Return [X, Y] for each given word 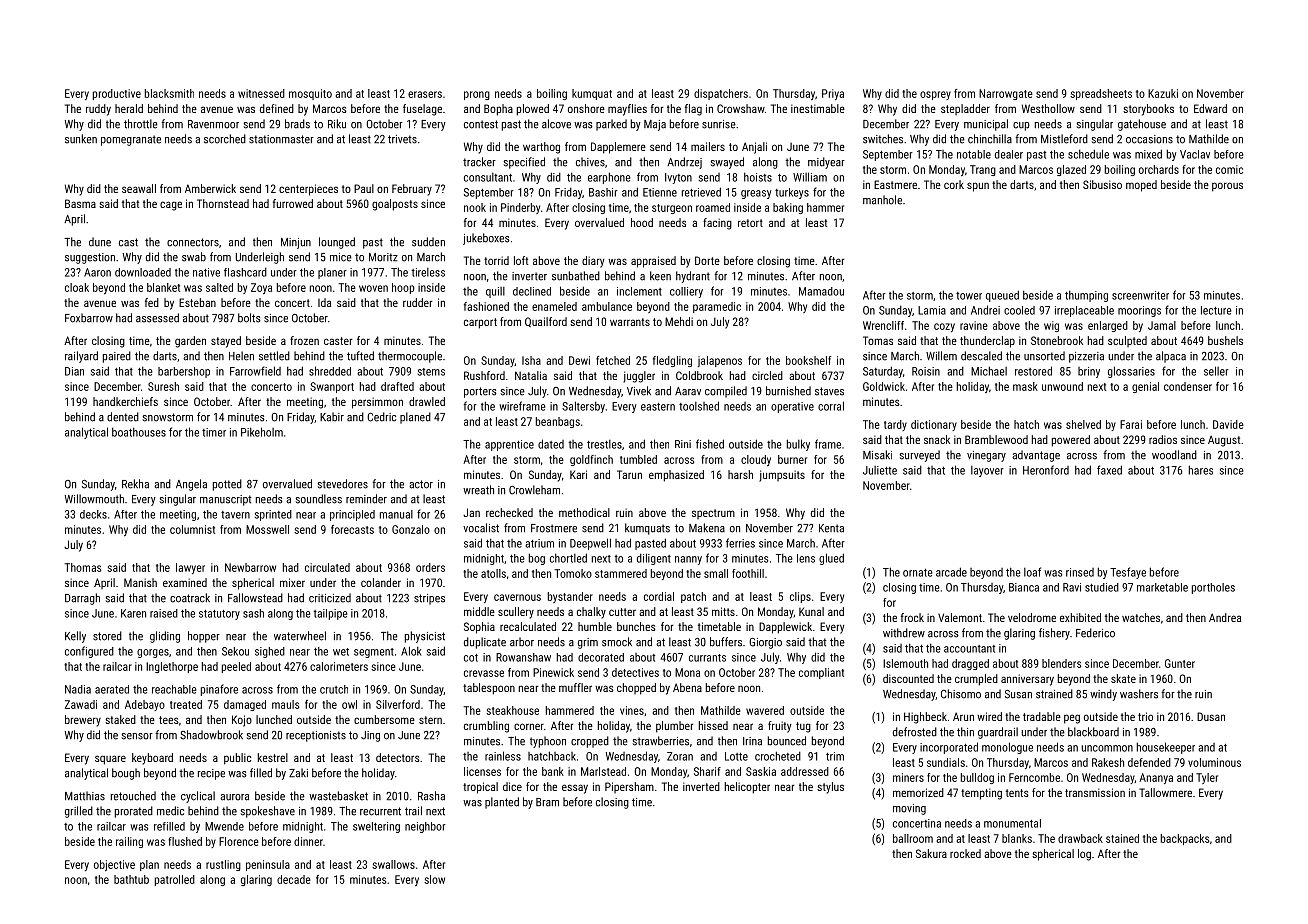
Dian [74, 371]
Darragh [82, 599]
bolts [249, 318]
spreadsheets [1101, 94]
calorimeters [339, 666]
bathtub [131, 879]
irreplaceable [1084, 311]
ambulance [607, 306]
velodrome [1032, 617]
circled [767, 375]
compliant [821, 673]
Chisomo [961, 694]
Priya [833, 94]
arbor [522, 642]
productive [117, 94]
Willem [941, 356]
